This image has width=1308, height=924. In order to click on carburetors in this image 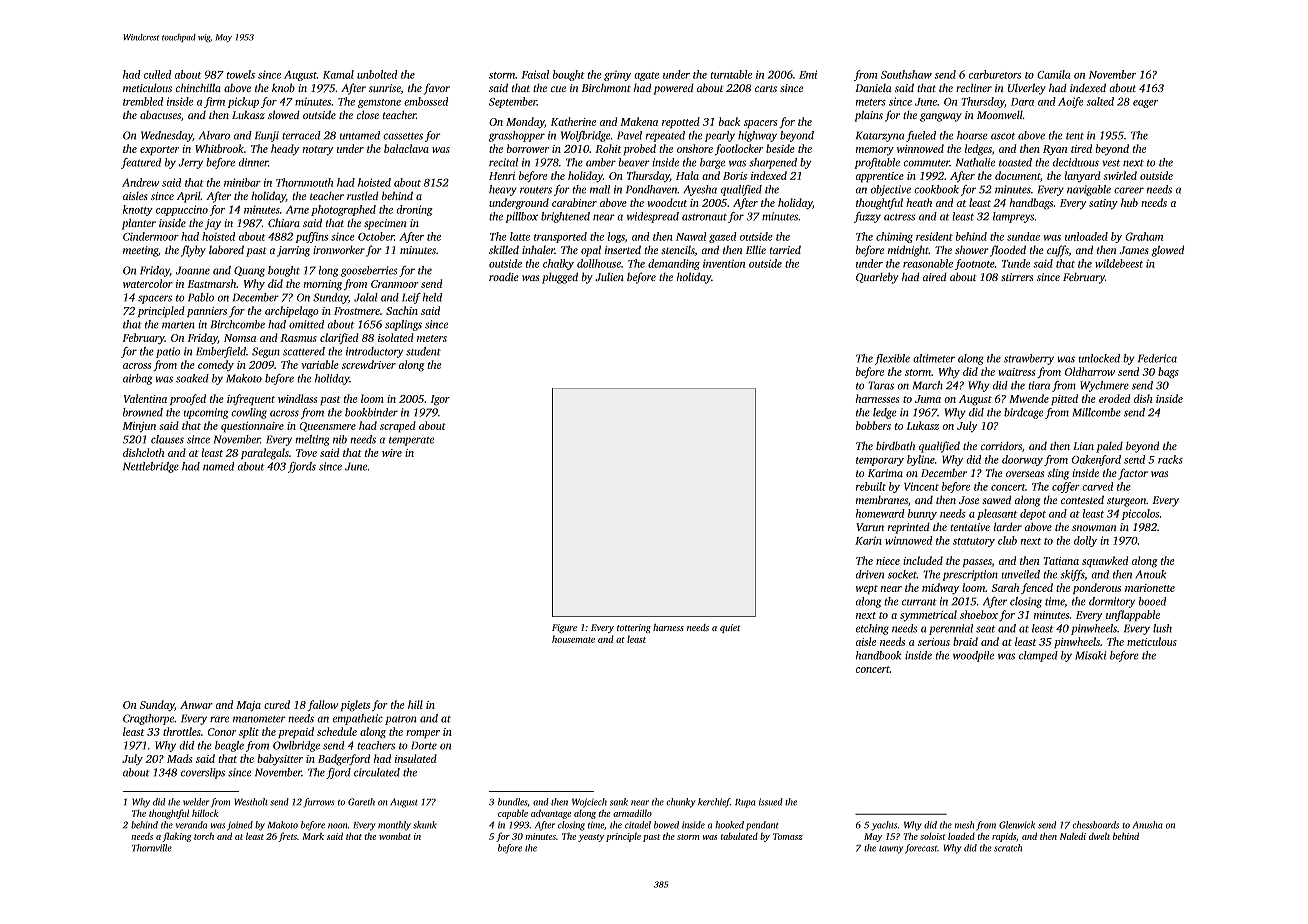, I will do `click(995, 74)`.
